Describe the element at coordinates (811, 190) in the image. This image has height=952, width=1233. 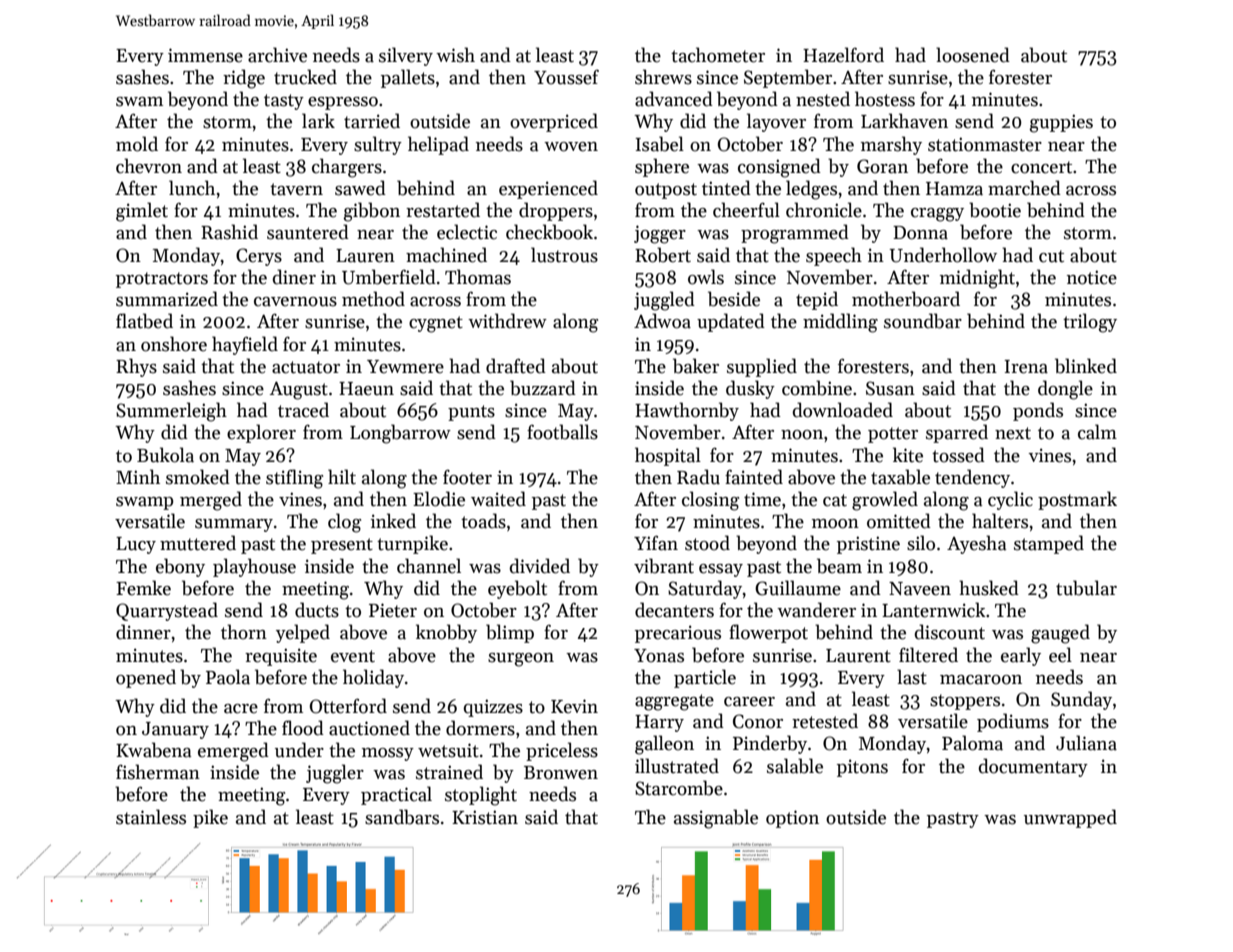
I see `ledges` at that location.
